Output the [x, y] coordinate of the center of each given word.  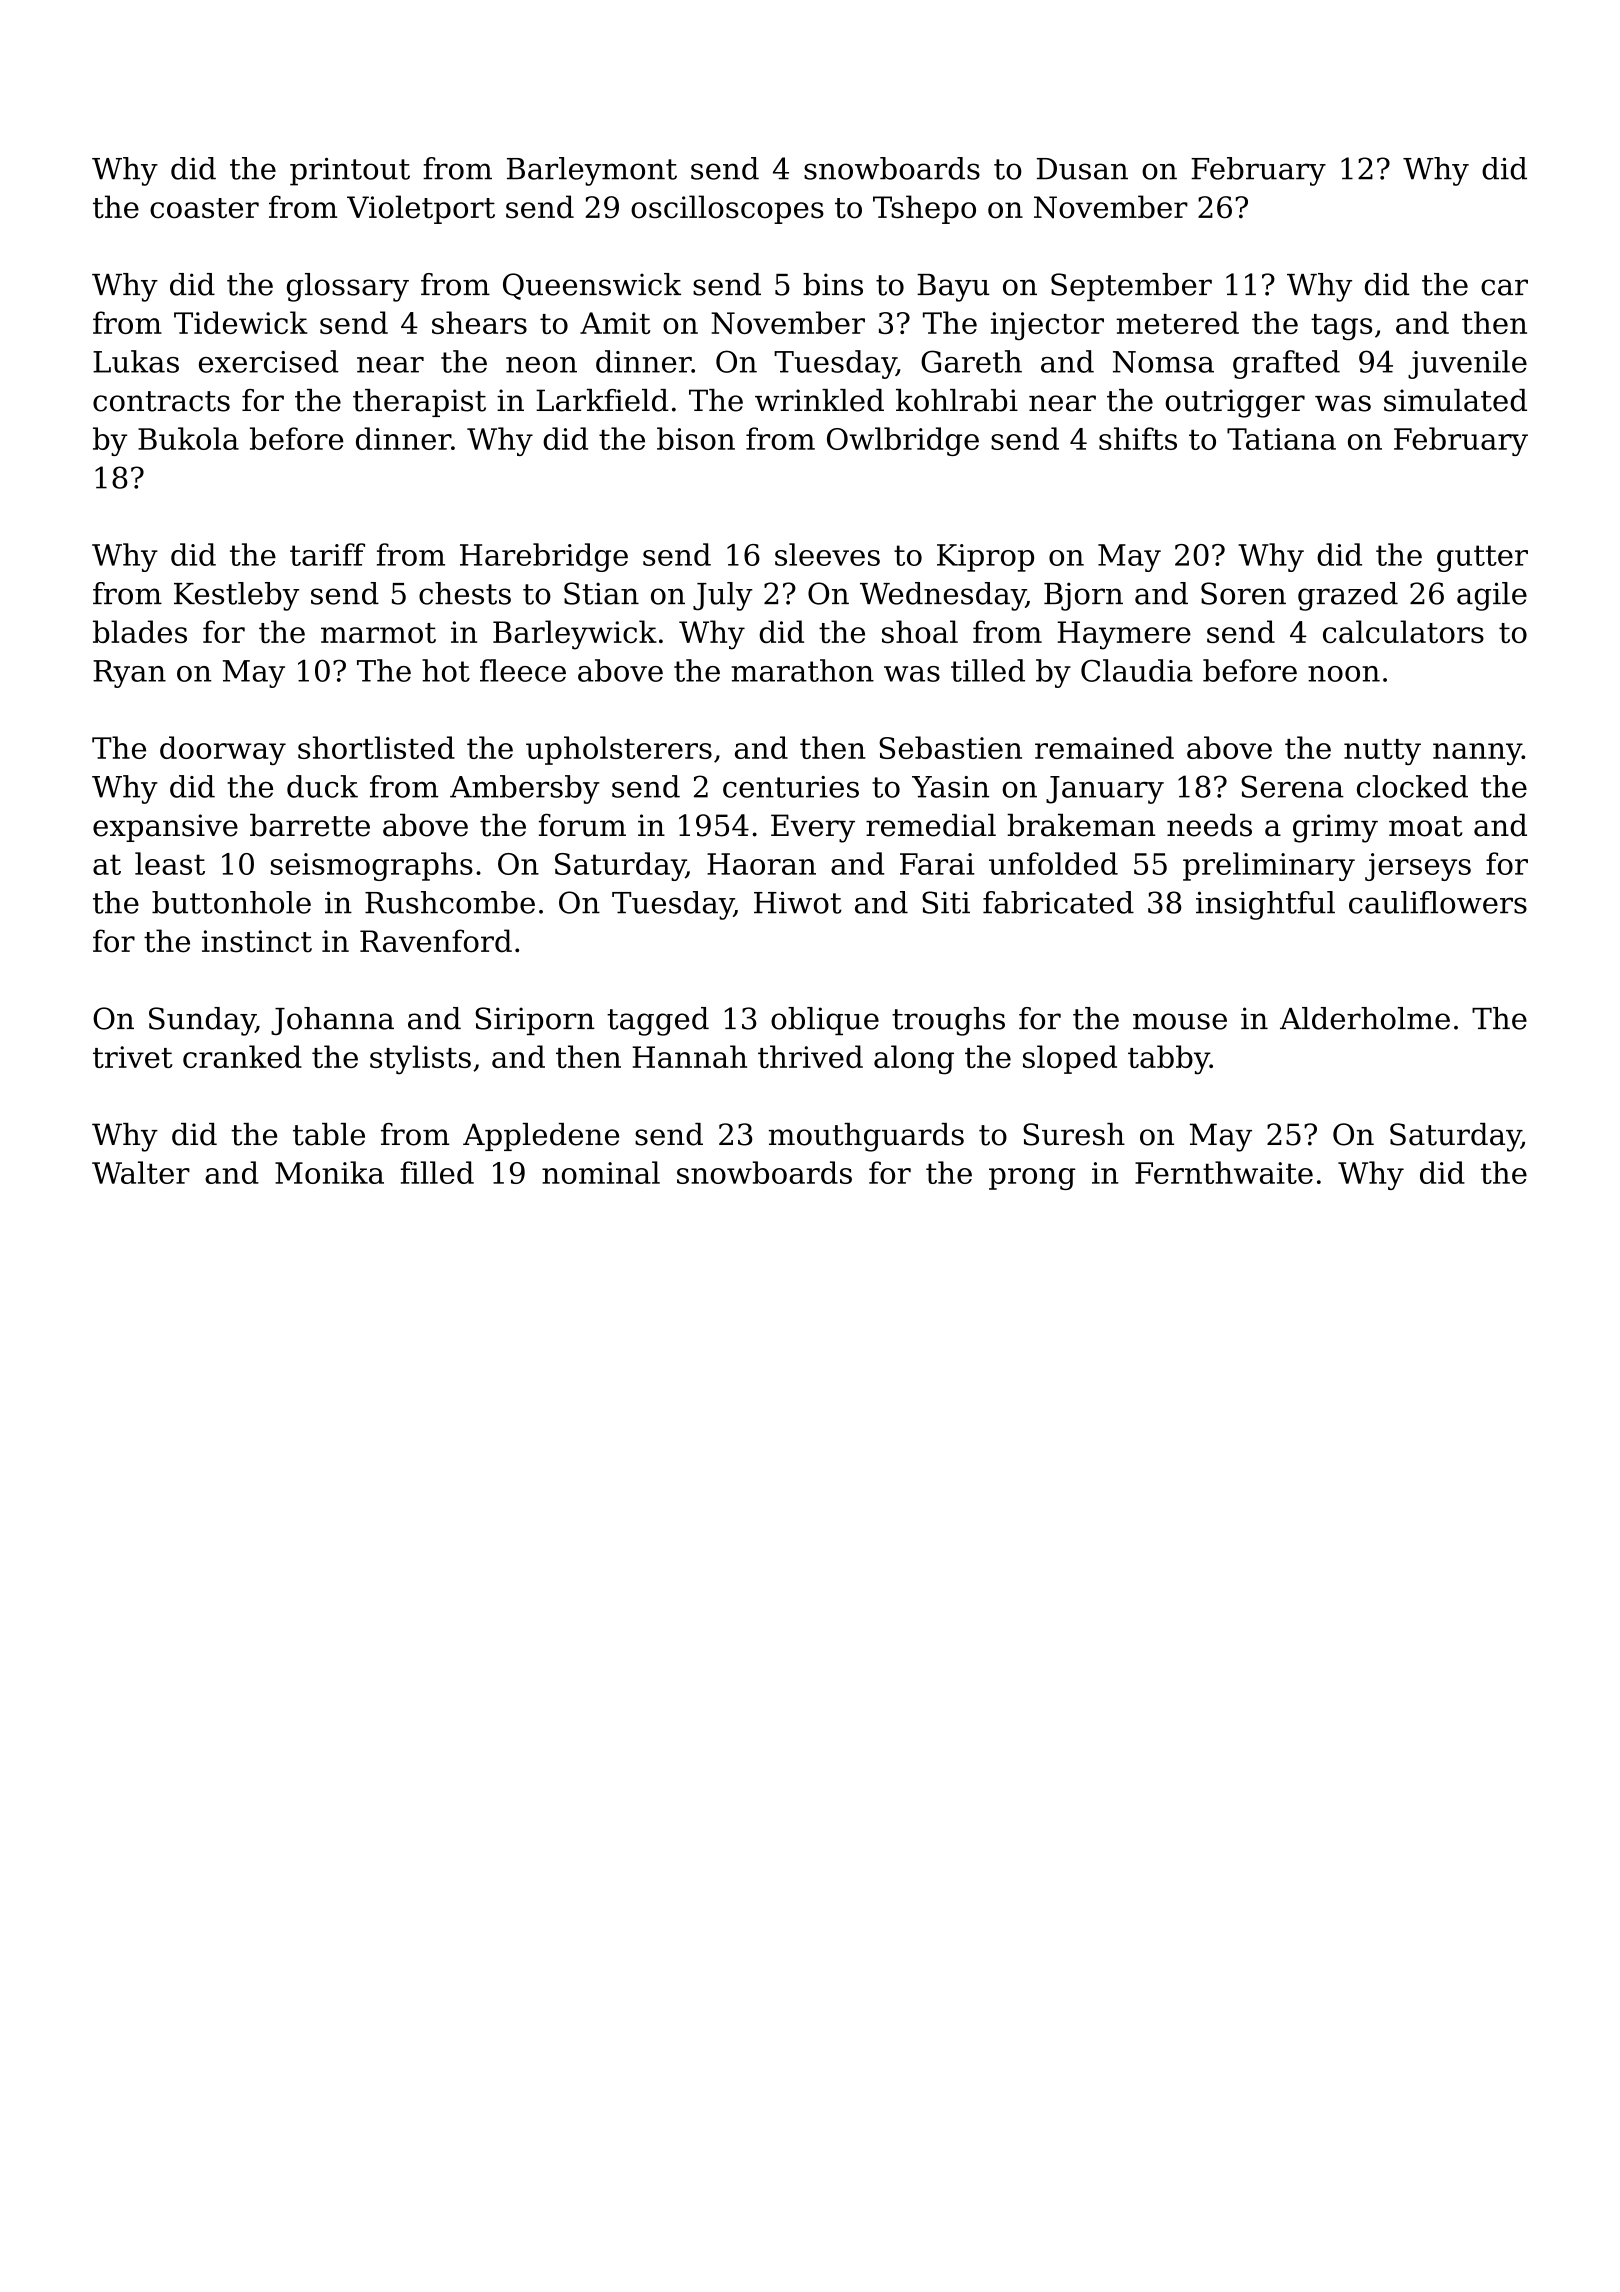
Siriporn [535, 1021]
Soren [1243, 593]
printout [350, 171]
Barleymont [592, 171]
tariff [327, 554]
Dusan [1082, 169]
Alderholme [1365, 1018]
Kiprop [985, 558]
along [914, 1060]
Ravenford [436, 941]
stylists [420, 1060]
